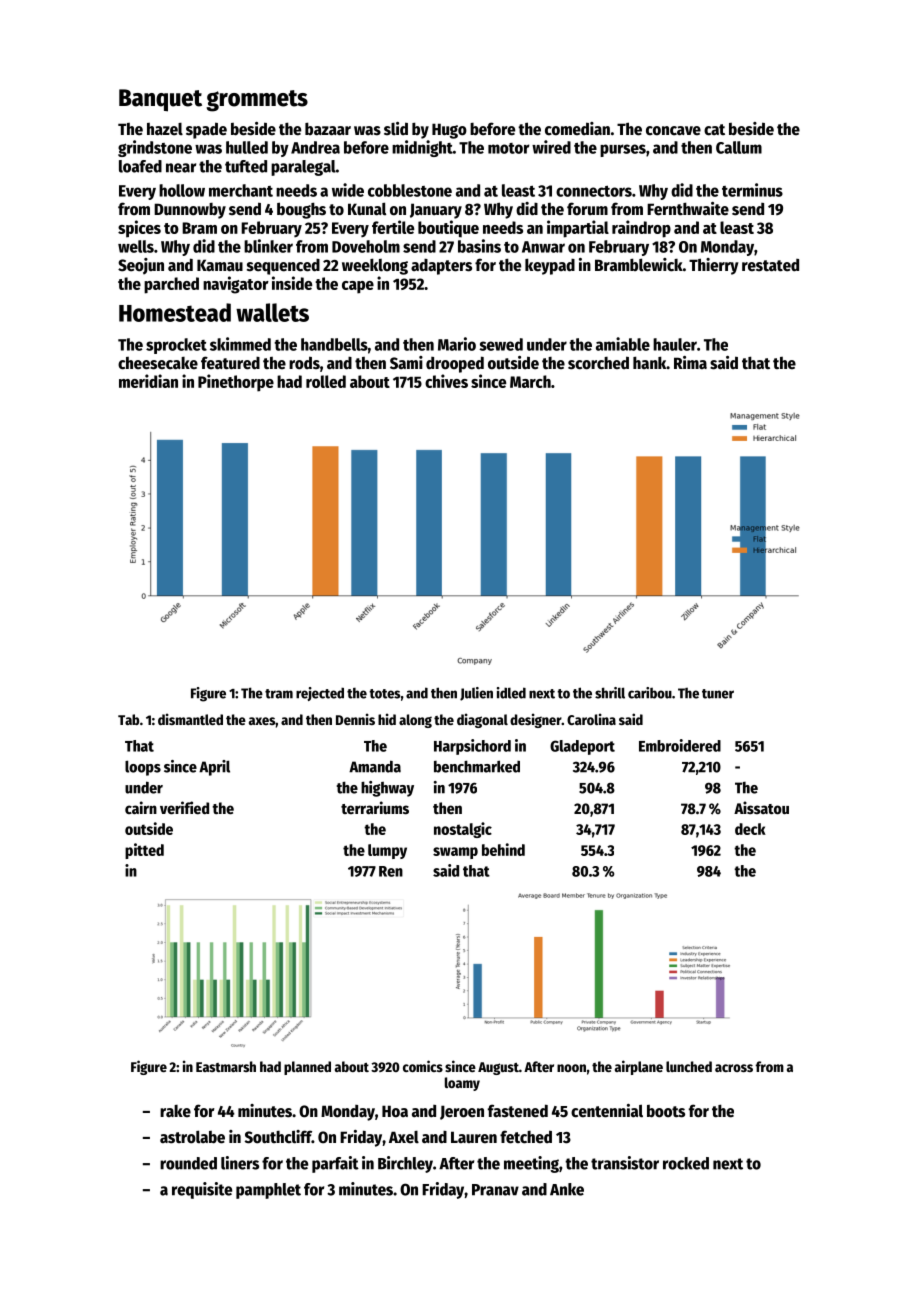 Image resolution: width=924 pixels, height=1314 pixels. I want to click on Banquet, so click(160, 100).
